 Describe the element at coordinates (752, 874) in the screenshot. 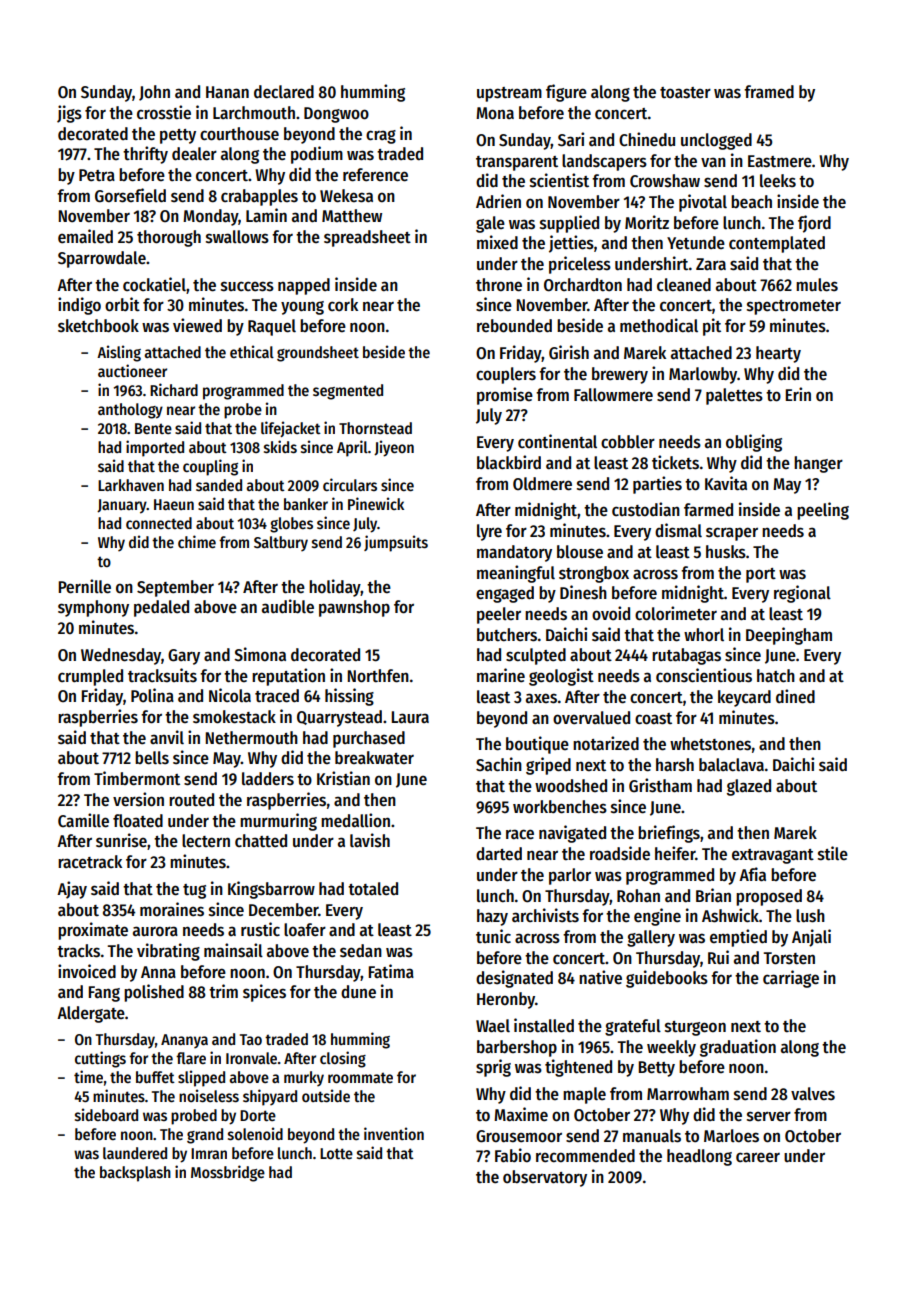

I see `Afia` at that location.
